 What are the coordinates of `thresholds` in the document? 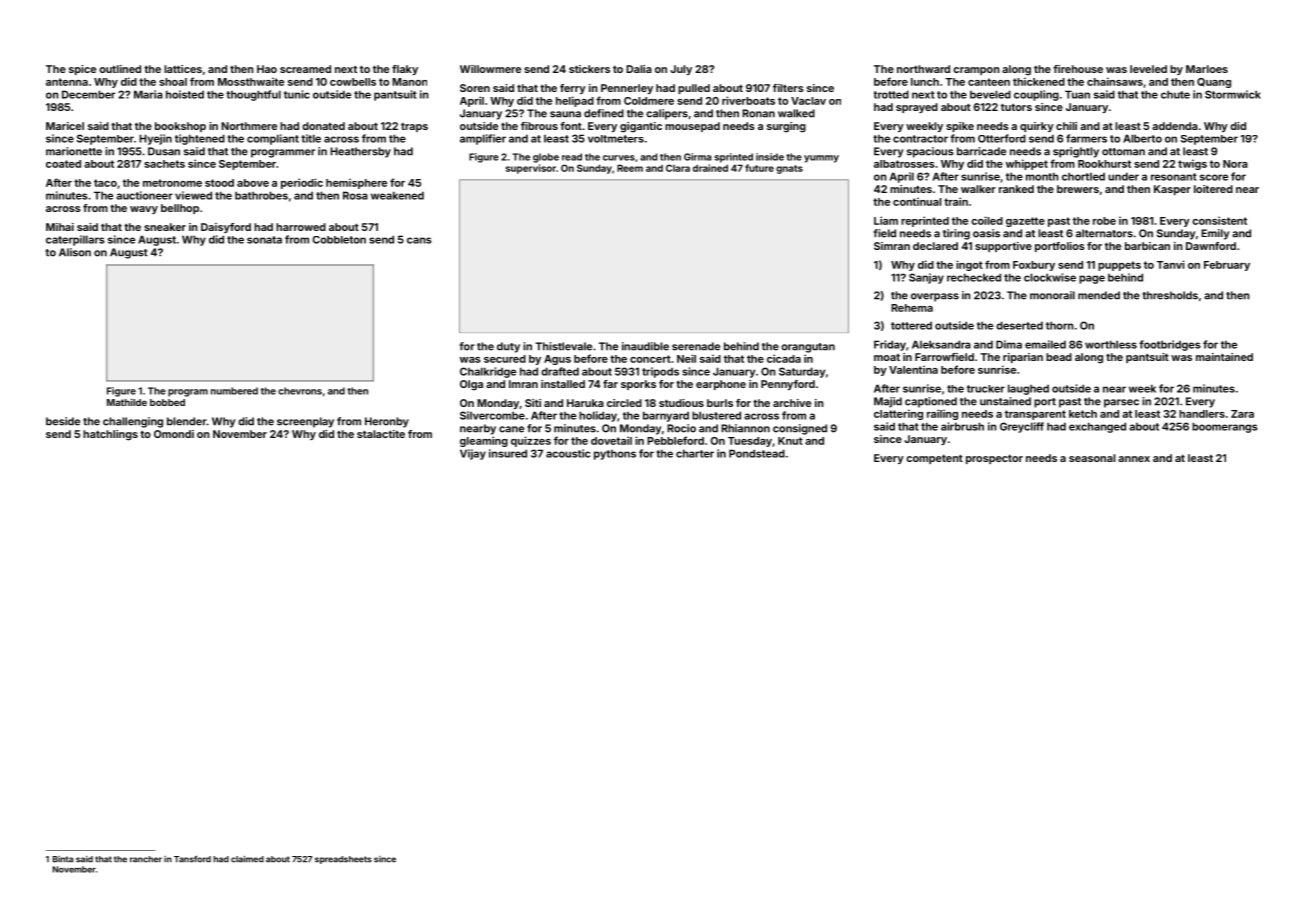 It's located at (1170, 295).
